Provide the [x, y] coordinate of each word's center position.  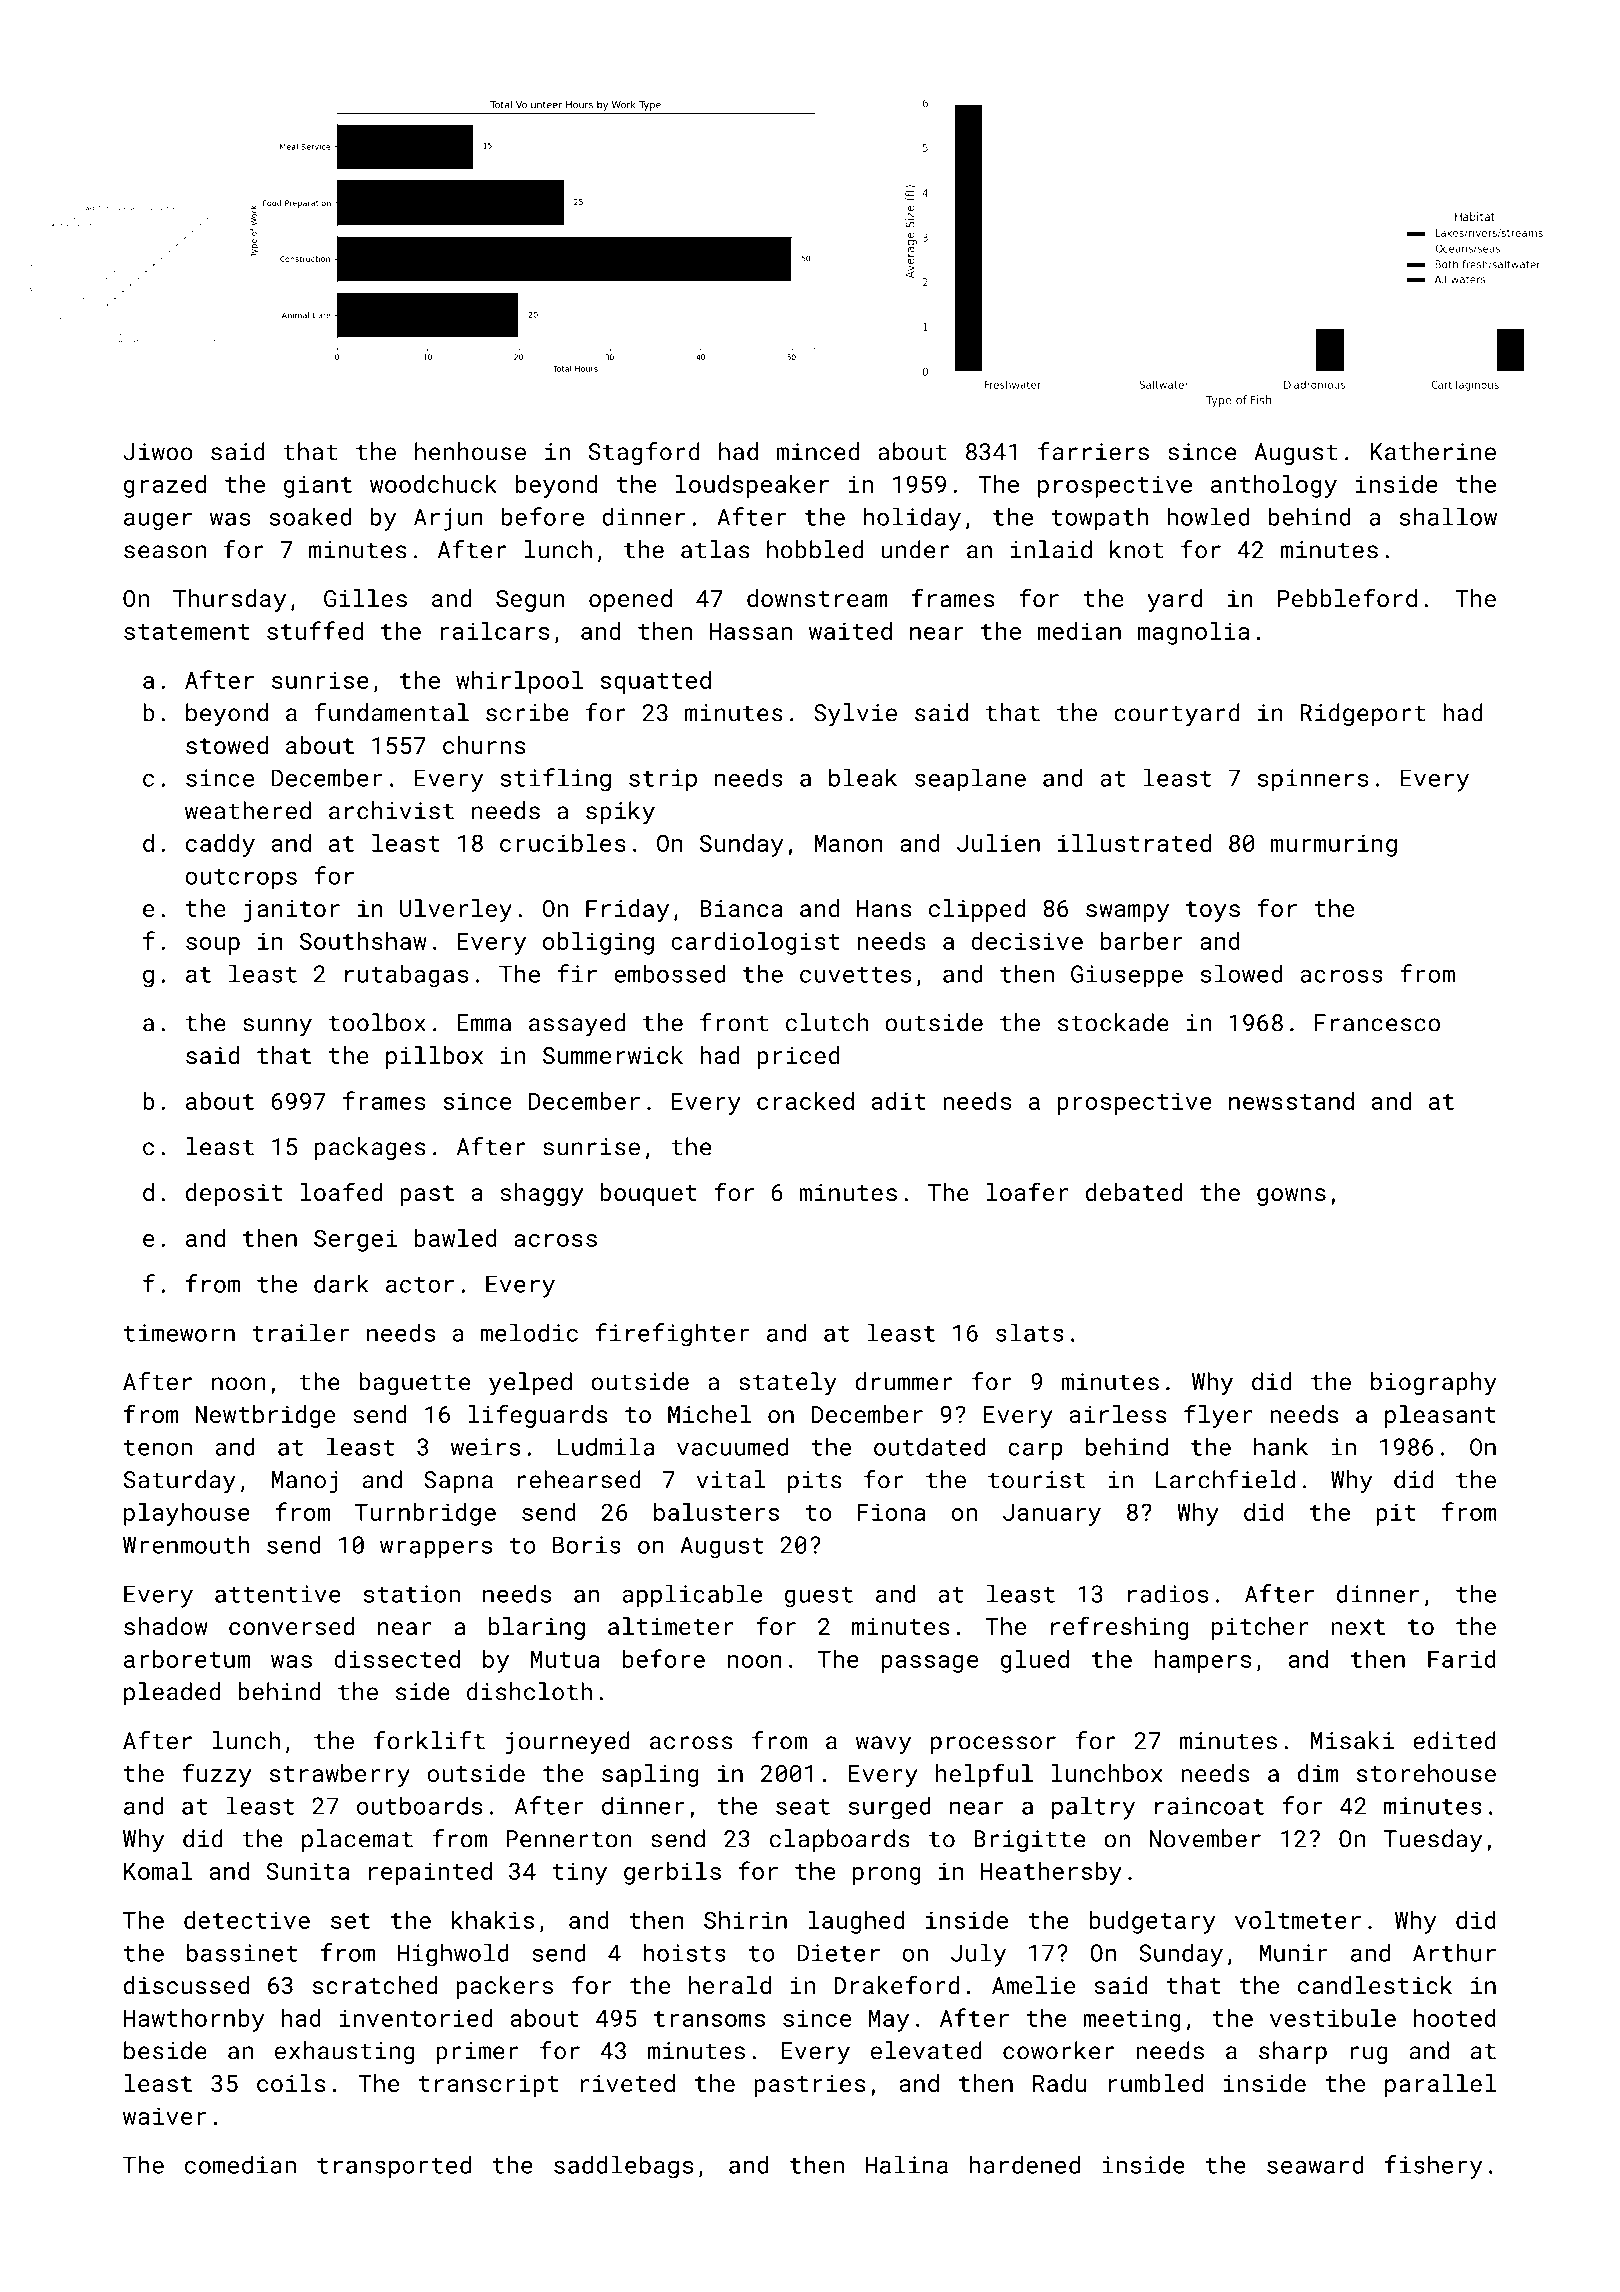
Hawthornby [194, 2020]
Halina [906, 2164]
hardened [1025, 2164]
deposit [234, 1194]
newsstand [1291, 1101]
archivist [391, 810]
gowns [1291, 1197]
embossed [669, 973]
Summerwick [613, 1055]
